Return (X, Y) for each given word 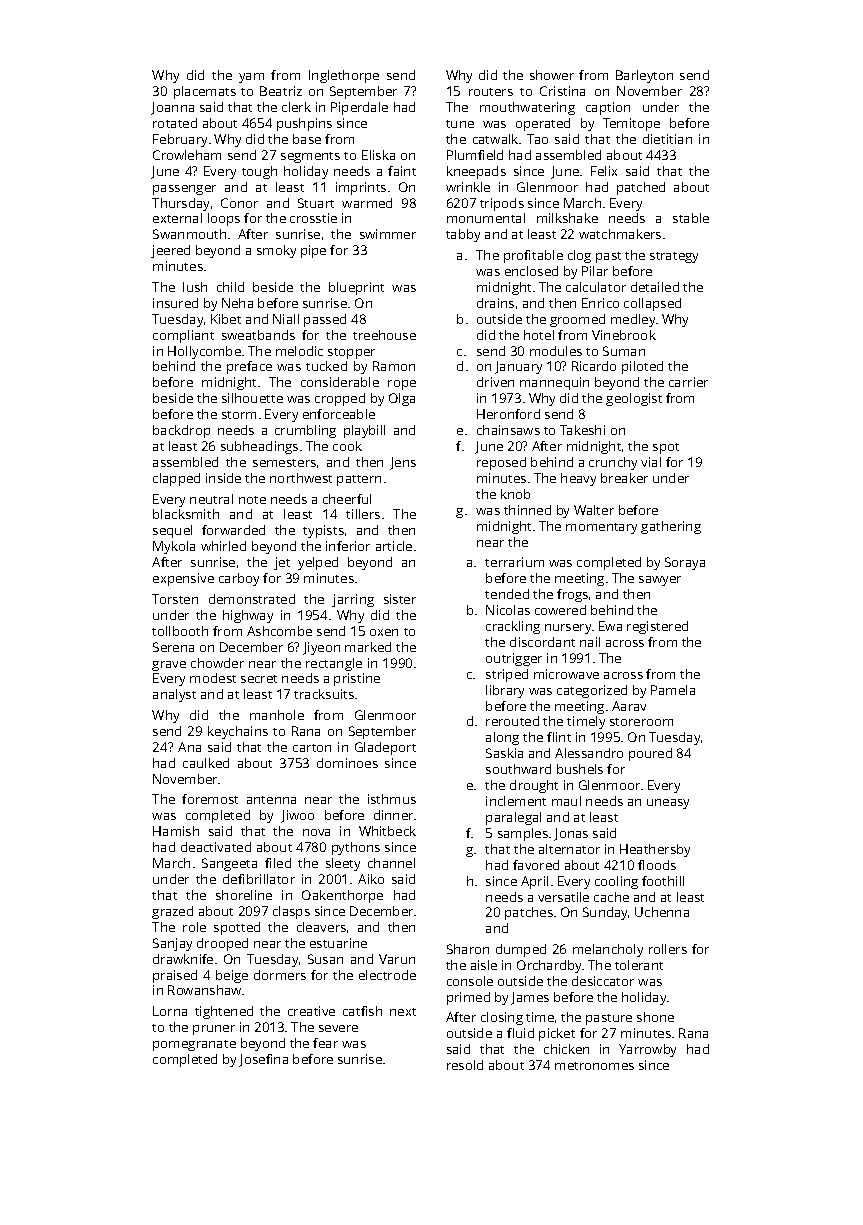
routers (491, 92)
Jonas (571, 834)
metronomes (594, 1066)
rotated (175, 123)
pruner (214, 1030)
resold (465, 1065)
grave (169, 666)
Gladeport (385, 748)
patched (641, 188)
